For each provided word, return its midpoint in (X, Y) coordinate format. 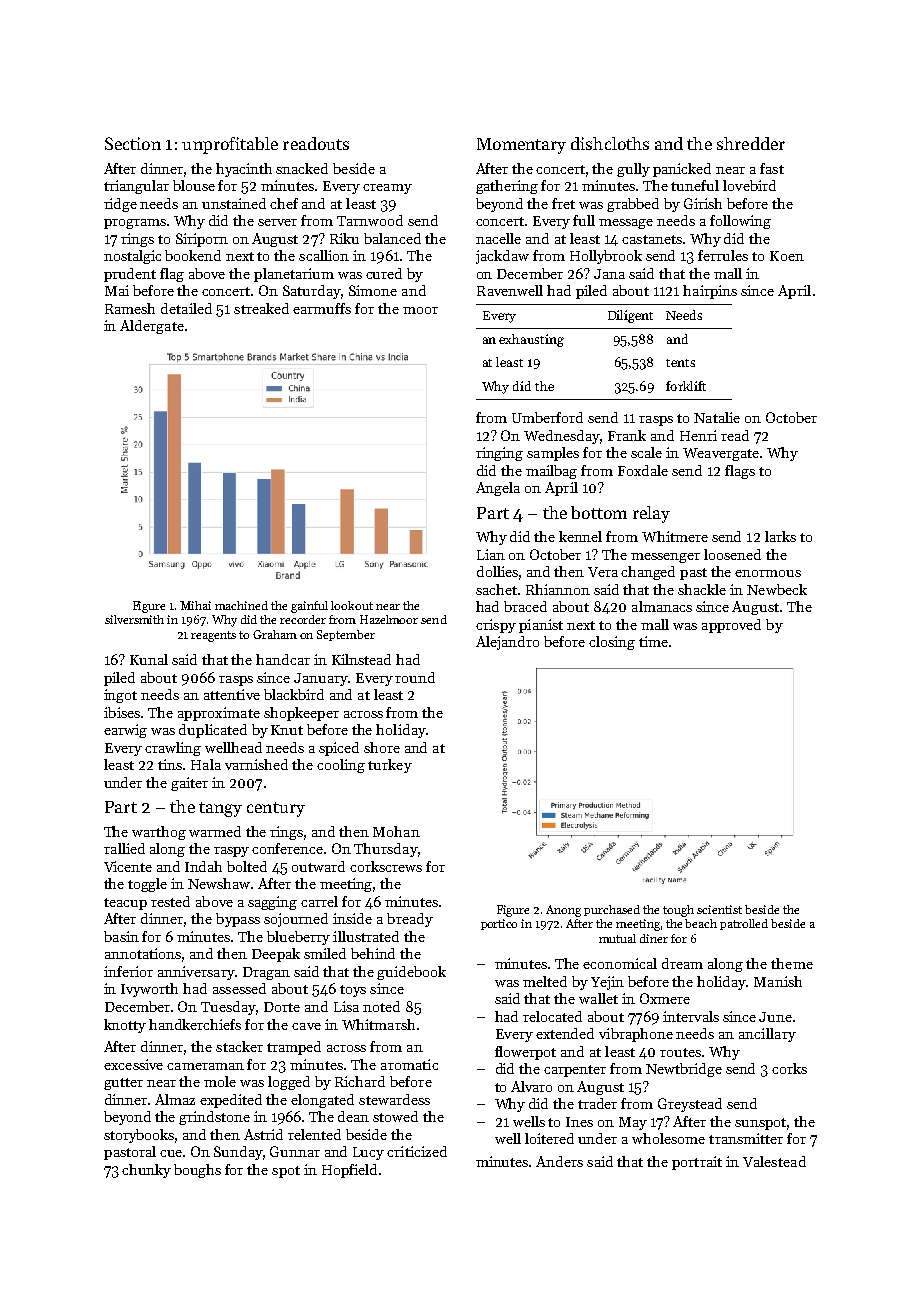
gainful (309, 607)
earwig (125, 731)
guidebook (411, 973)
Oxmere (665, 998)
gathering (507, 187)
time (653, 641)
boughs (197, 1171)
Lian (491, 554)
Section (133, 143)
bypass (238, 920)
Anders (559, 1161)
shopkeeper (301, 714)
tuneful (695, 185)
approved (731, 626)
